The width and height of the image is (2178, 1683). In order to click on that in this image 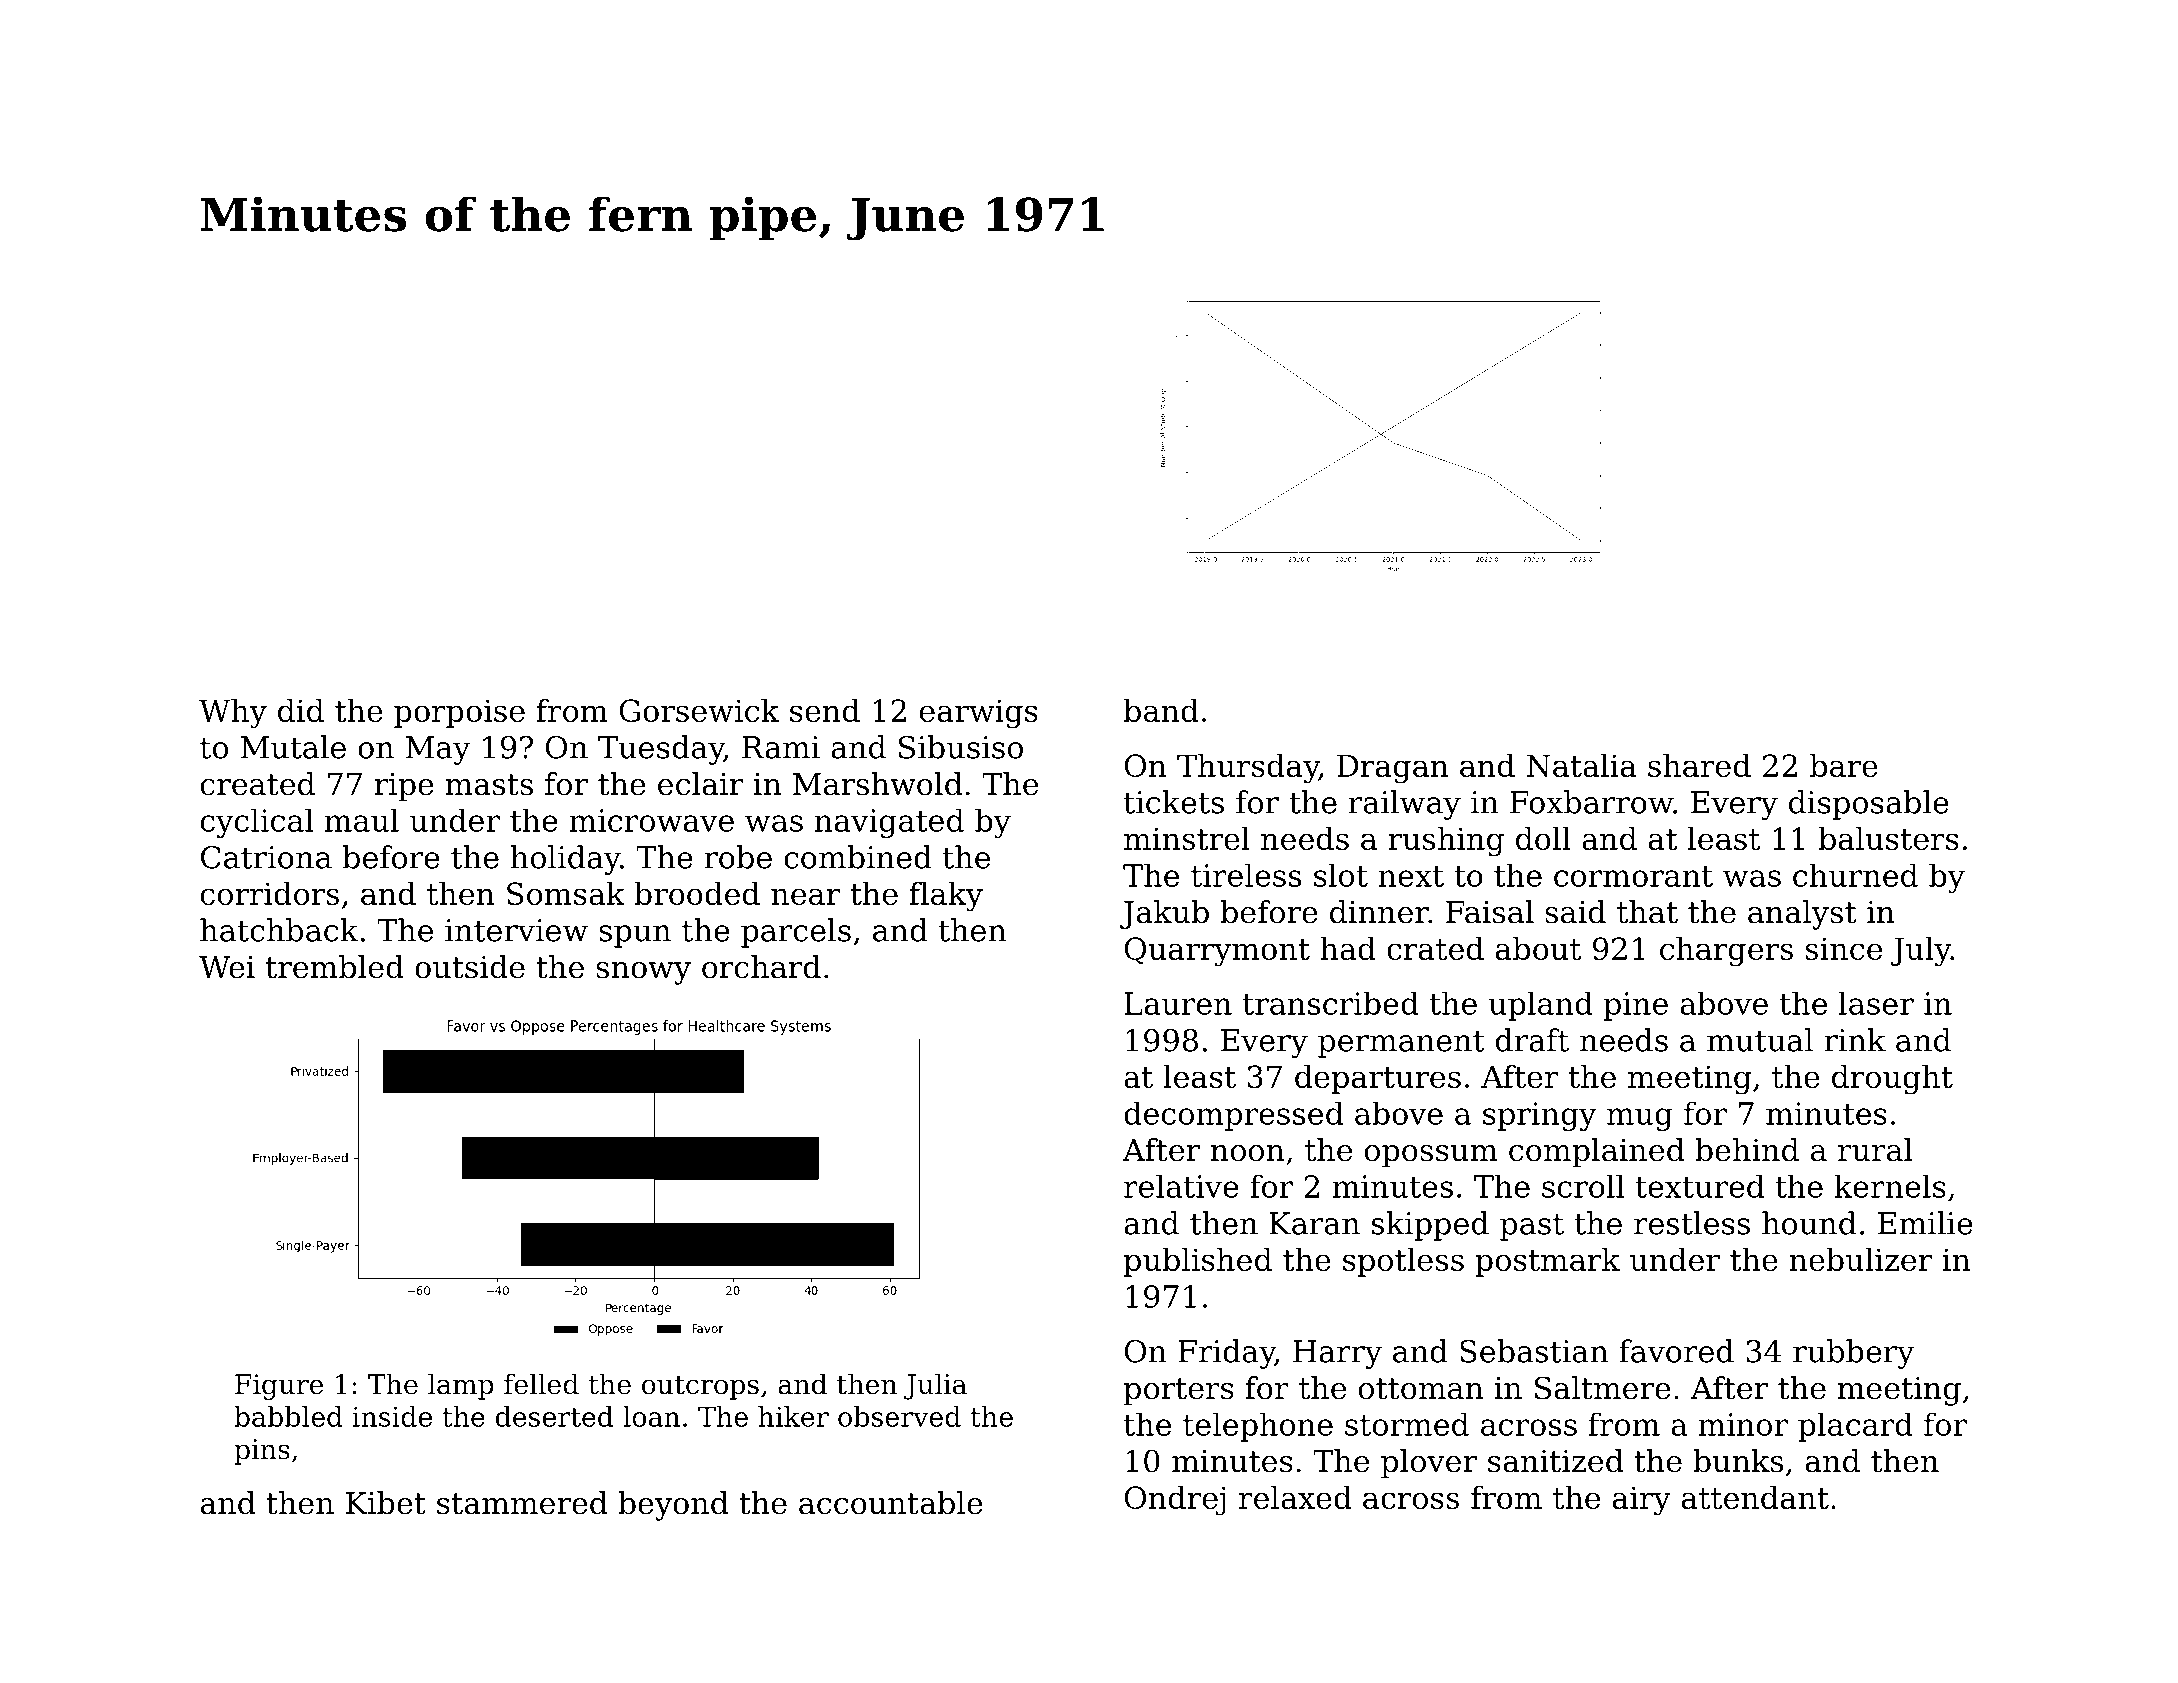, I will do `click(1647, 912)`.
